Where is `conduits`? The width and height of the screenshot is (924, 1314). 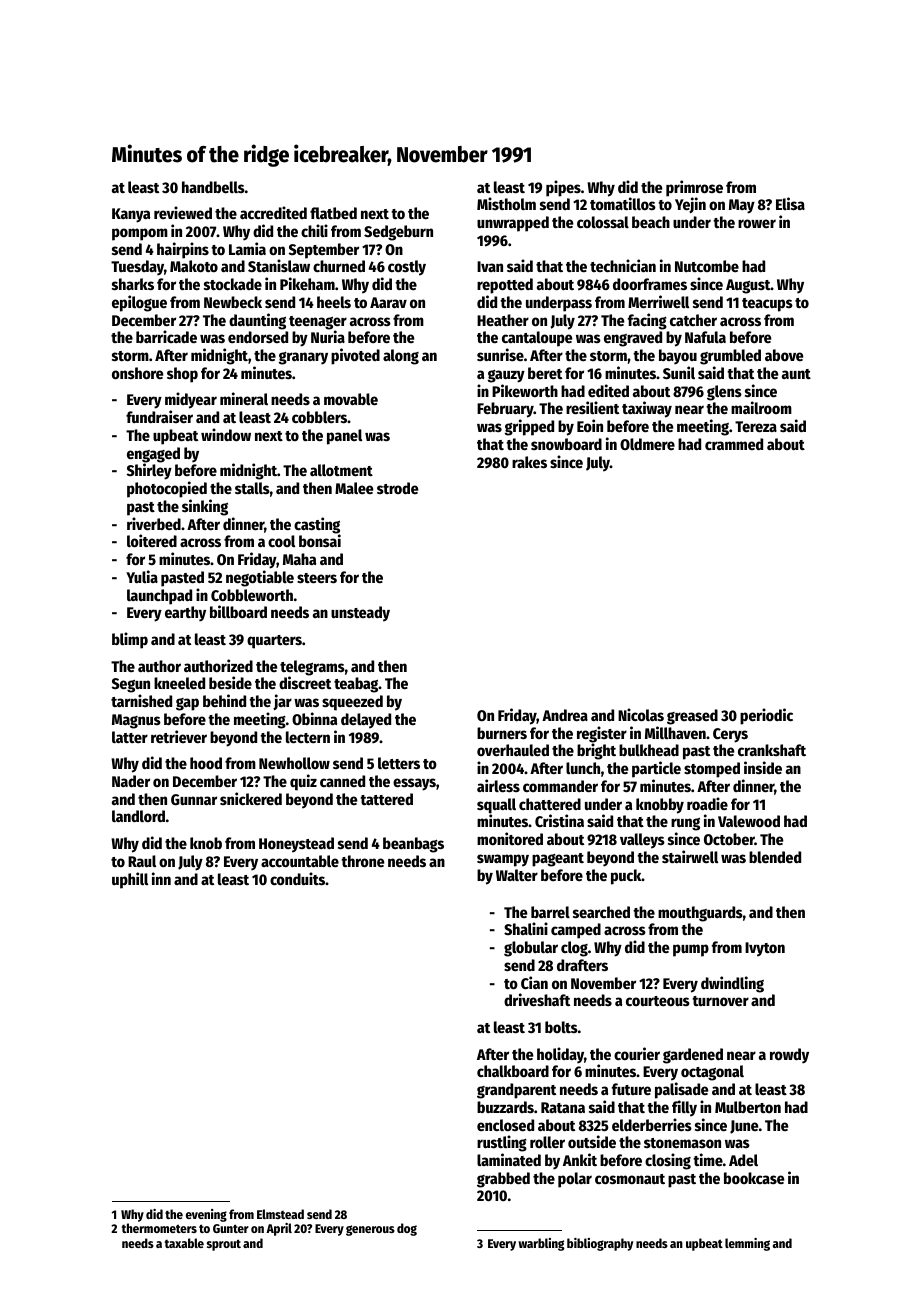 conduits is located at coordinates (297, 878).
